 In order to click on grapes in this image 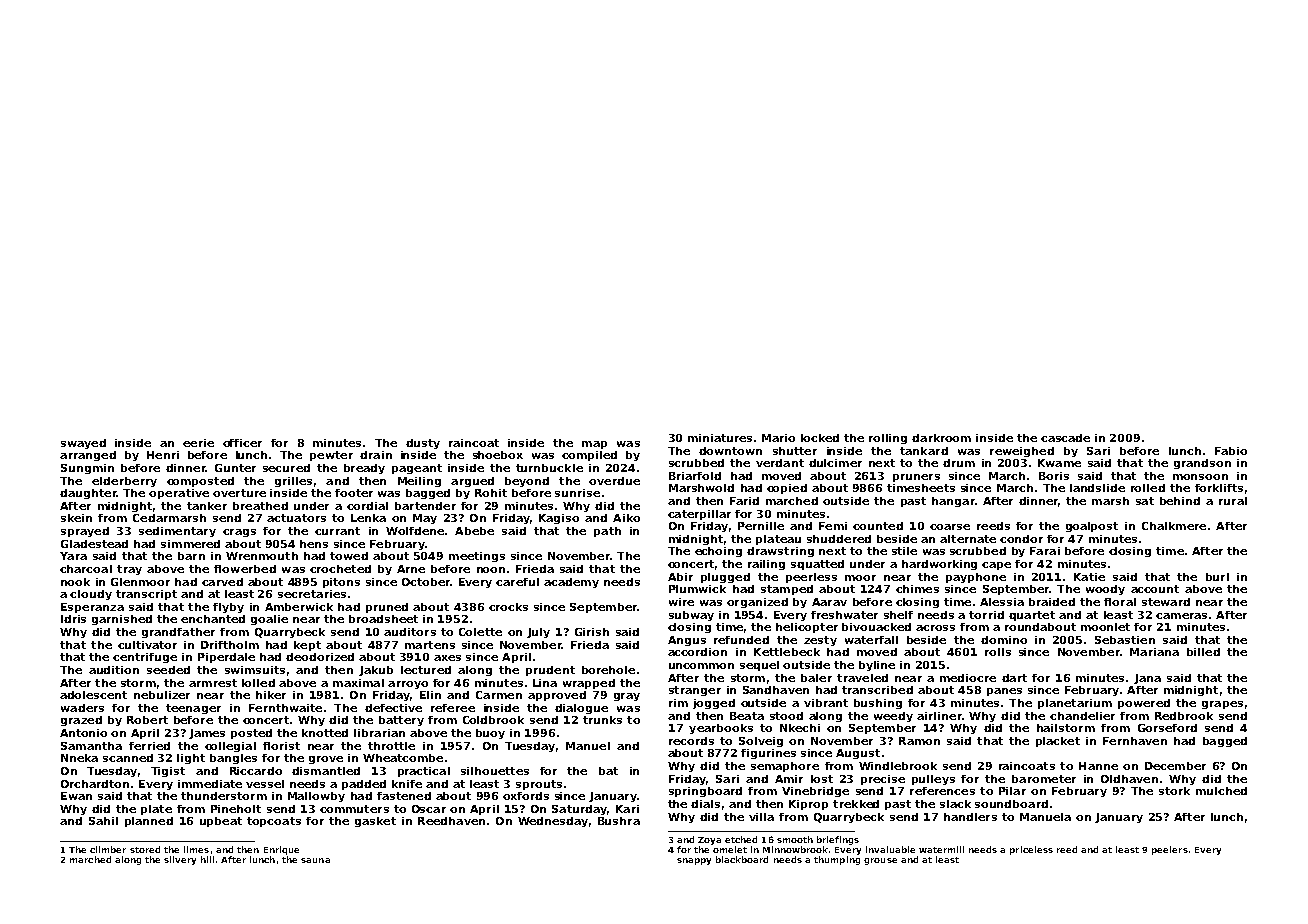, I will do `click(1222, 705)`.
